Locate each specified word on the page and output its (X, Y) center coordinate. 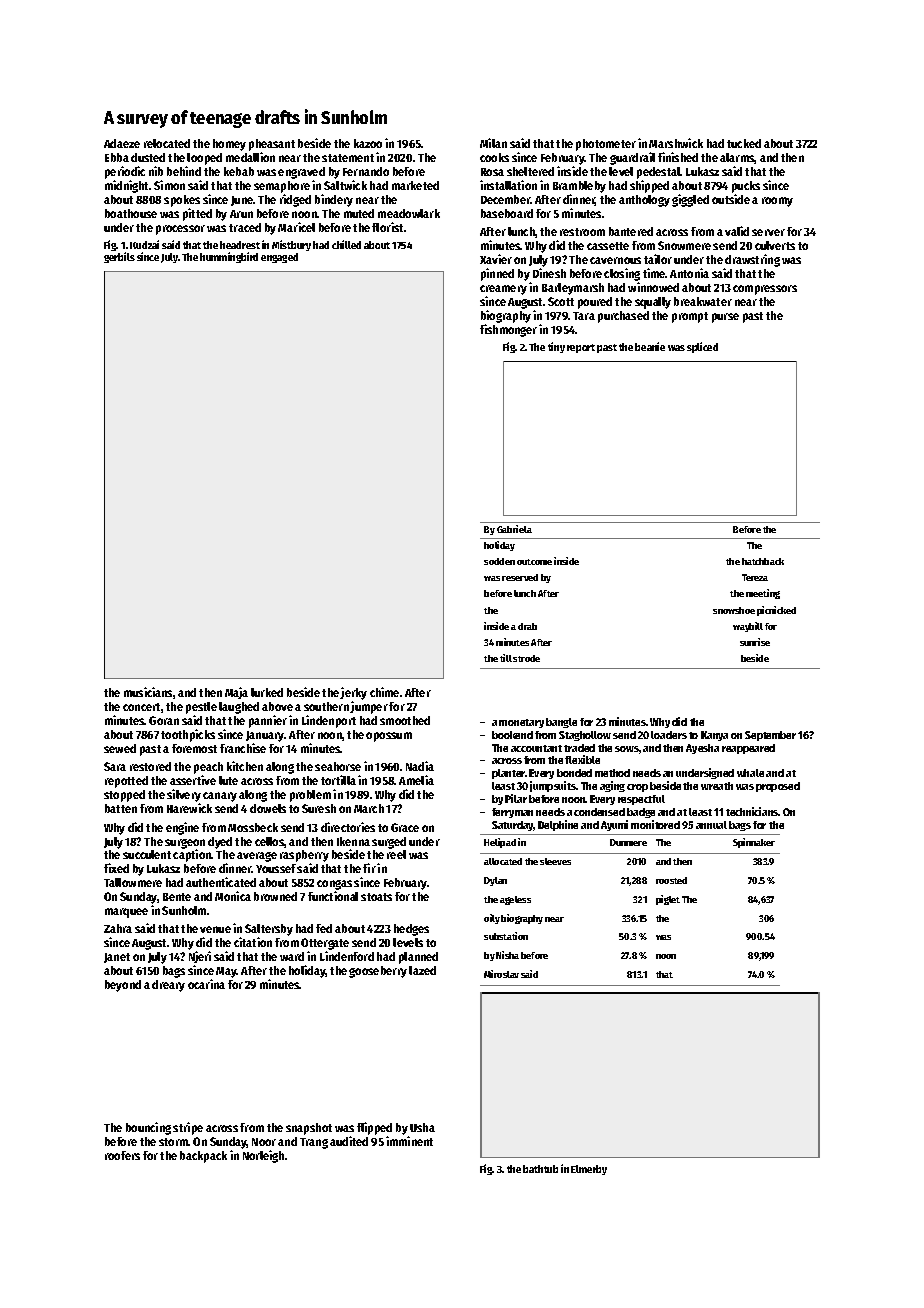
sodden (499, 561)
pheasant (272, 145)
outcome (534, 562)
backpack (203, 1157)
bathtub (540, 1169)
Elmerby (589, 1170)
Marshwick (676, 143)
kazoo (368, 143)
